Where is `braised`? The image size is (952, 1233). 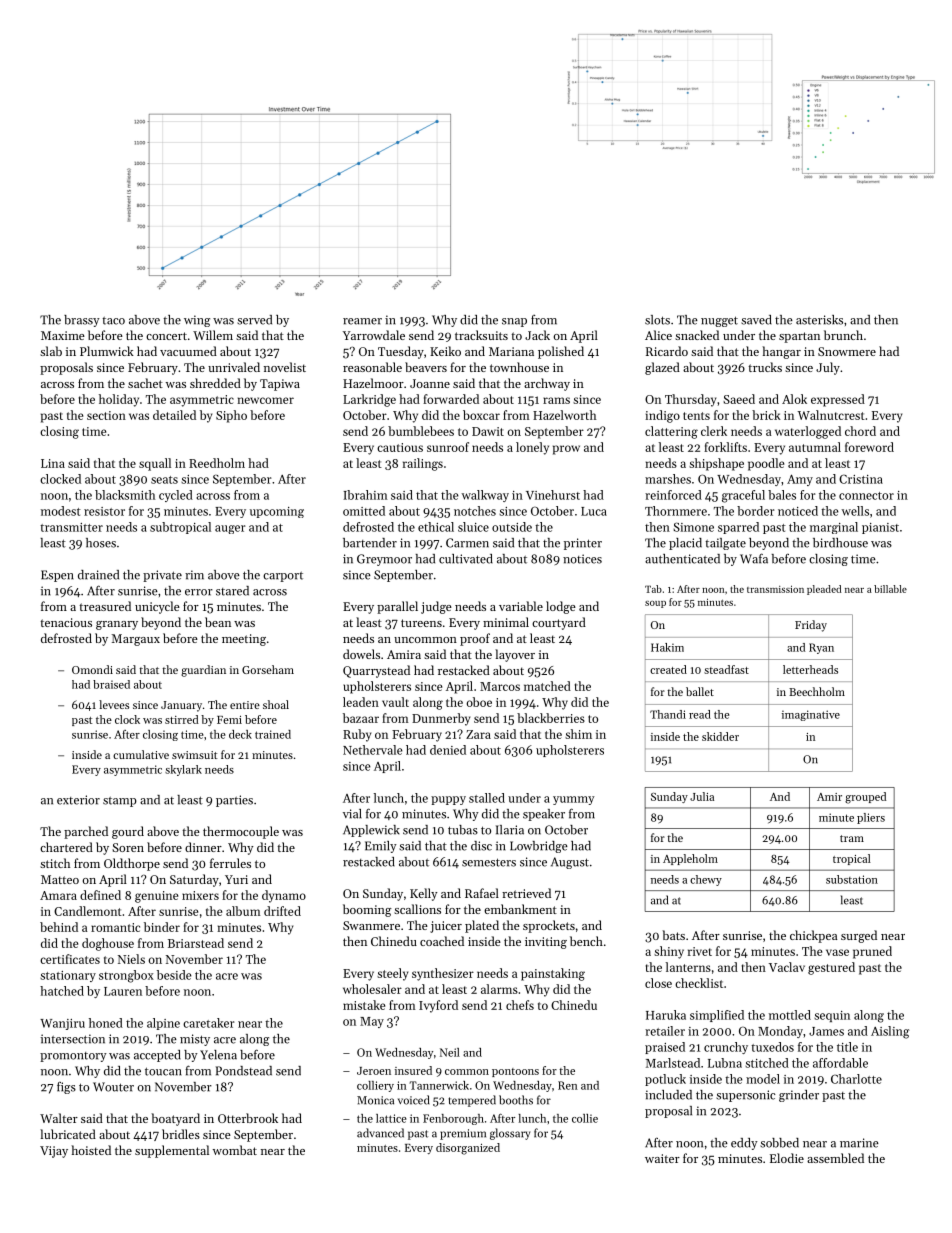
braised is located at coordinates (111, 684).
